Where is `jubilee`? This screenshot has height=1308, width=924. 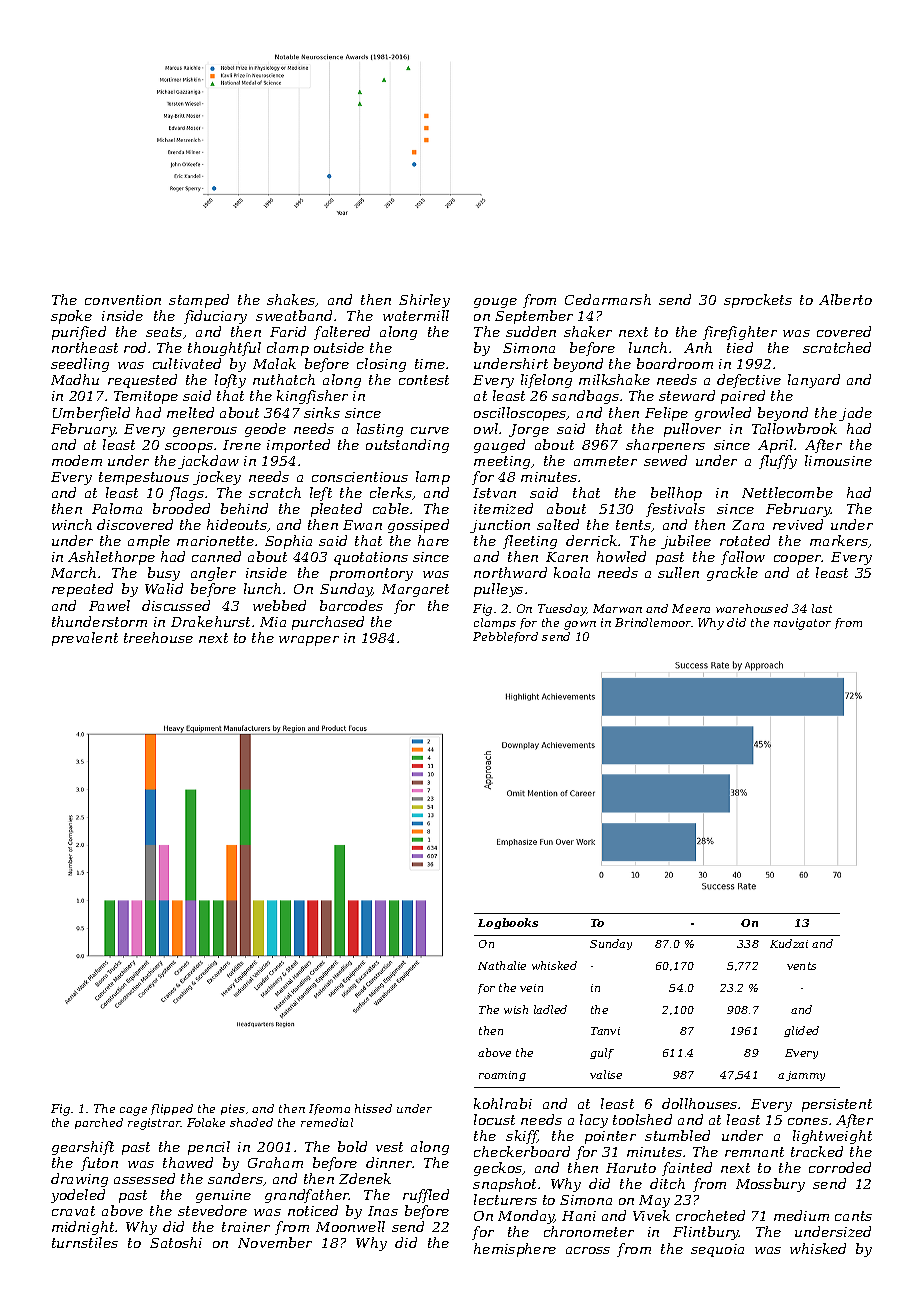 jubilee is located at coordinates (686, 542).
